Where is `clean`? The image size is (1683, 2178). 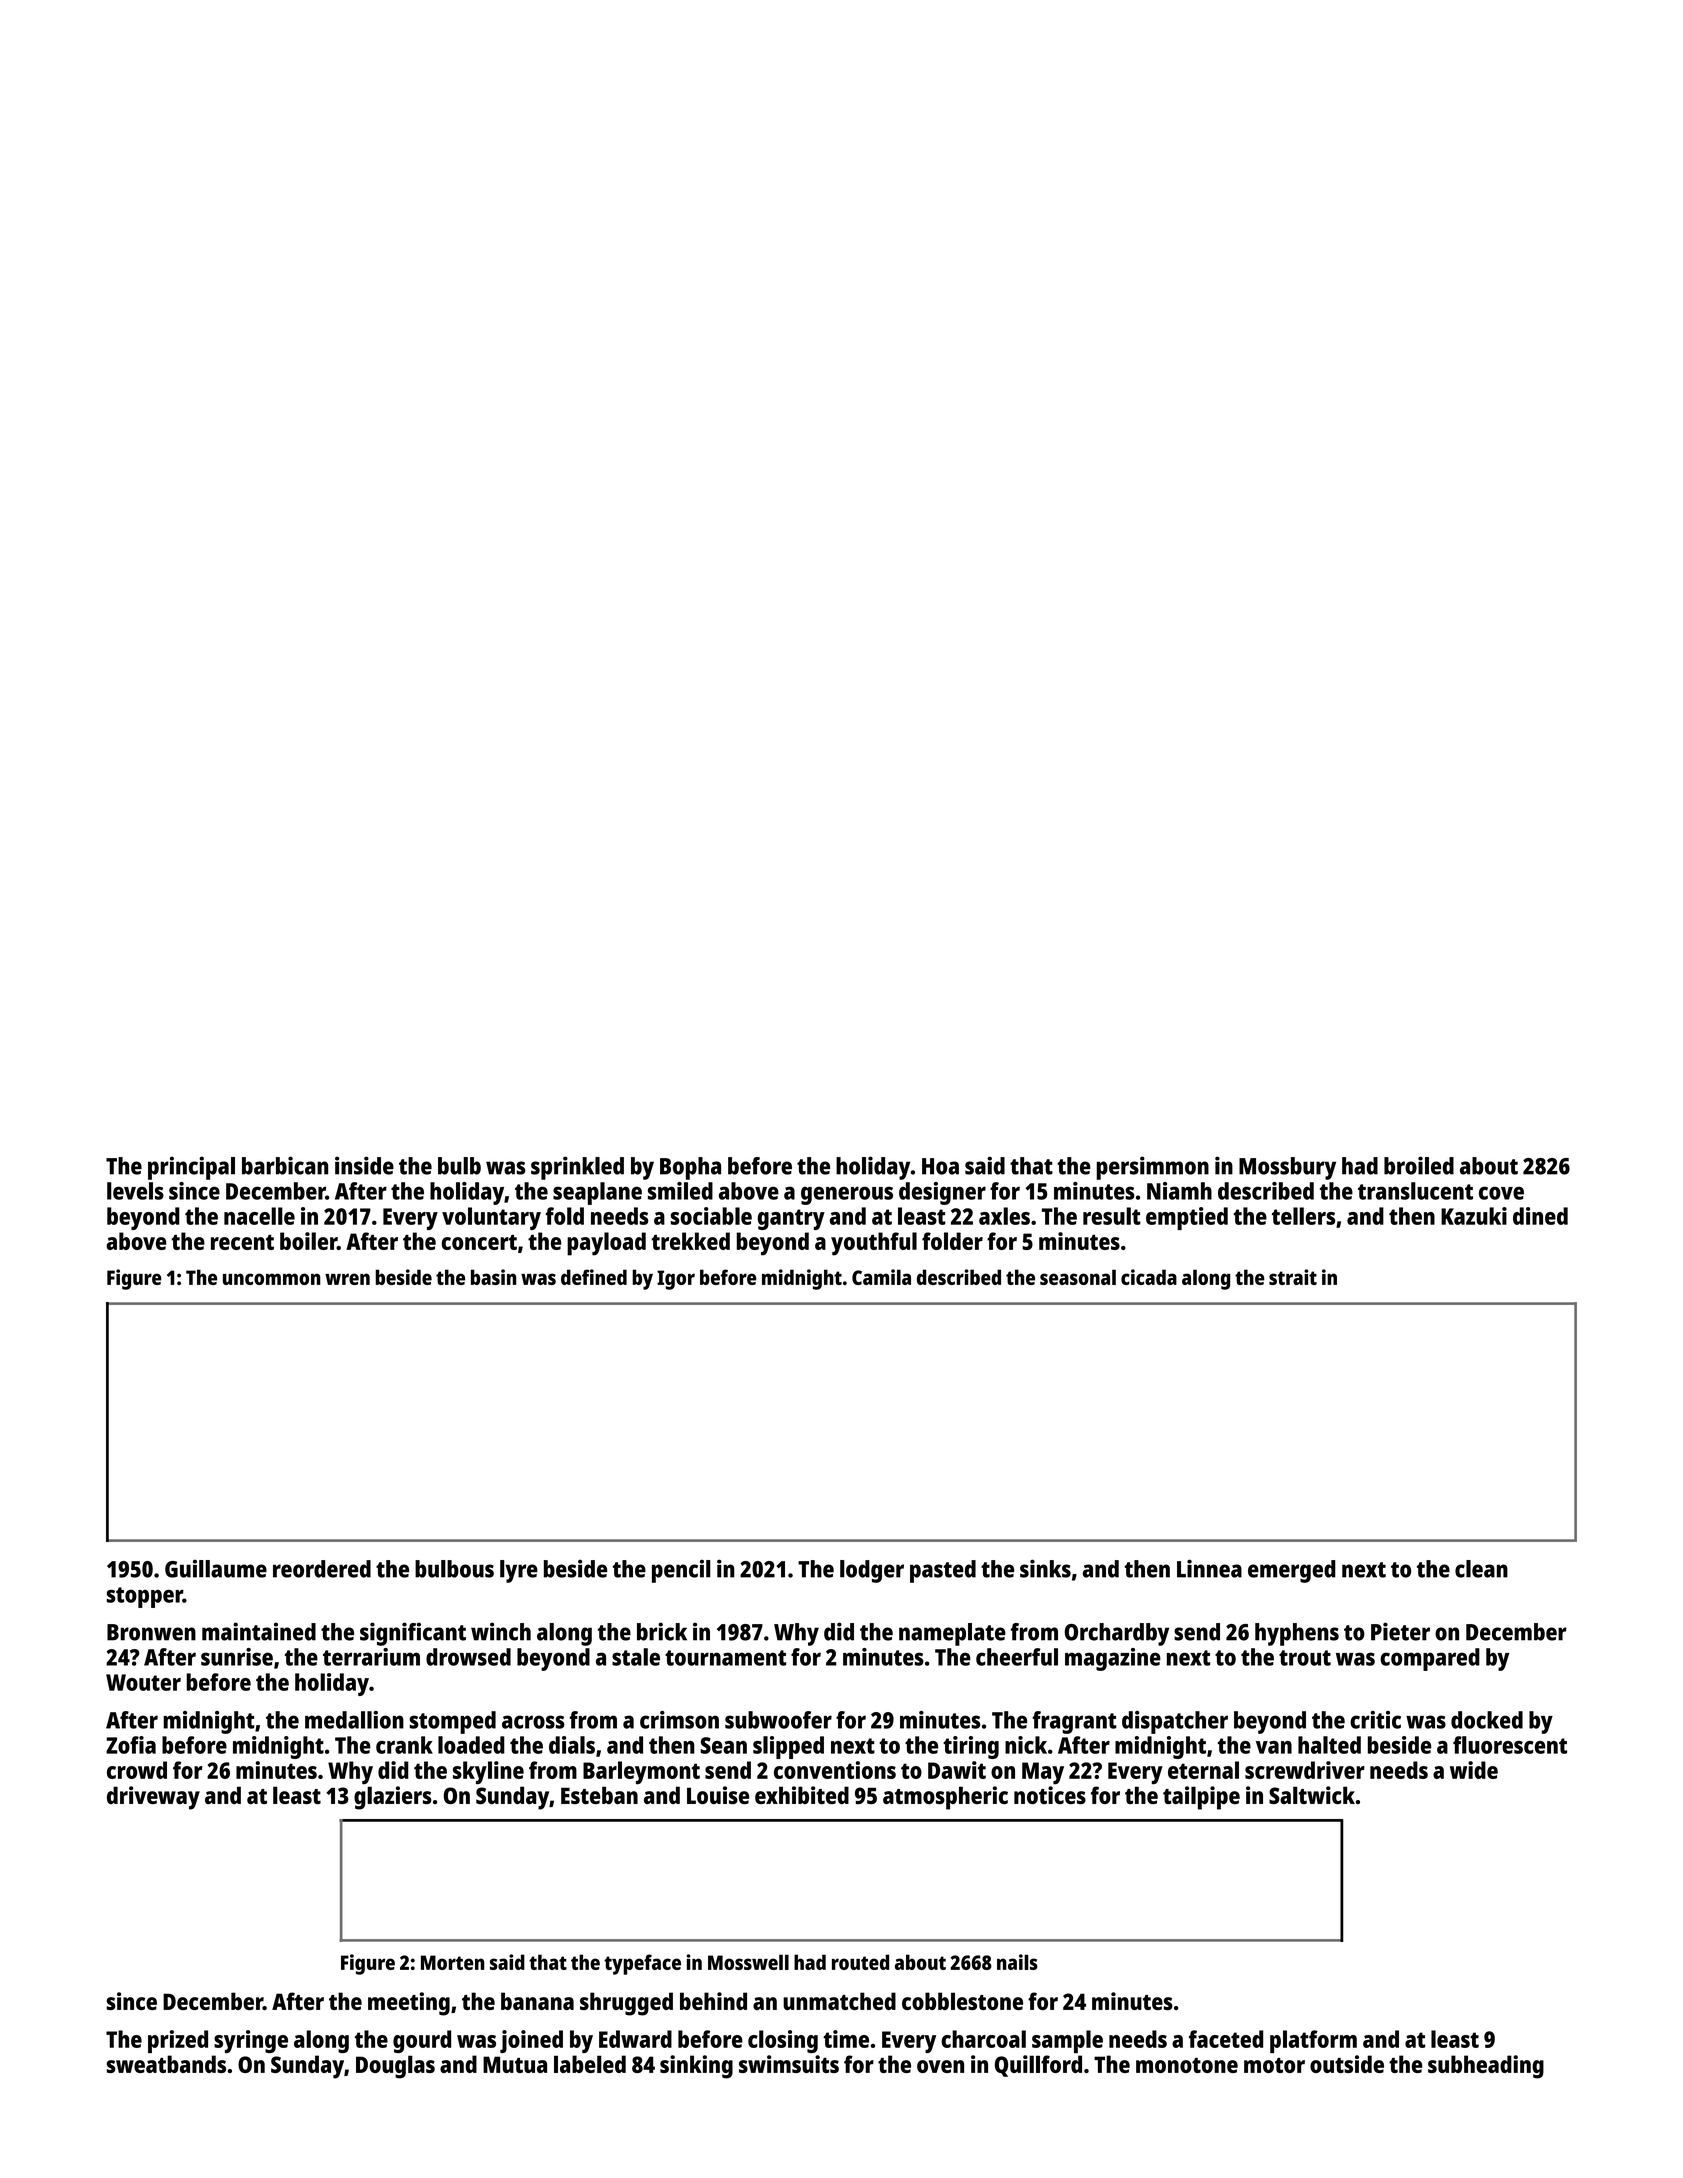
clean is located at coordinates (1481, 1569).
